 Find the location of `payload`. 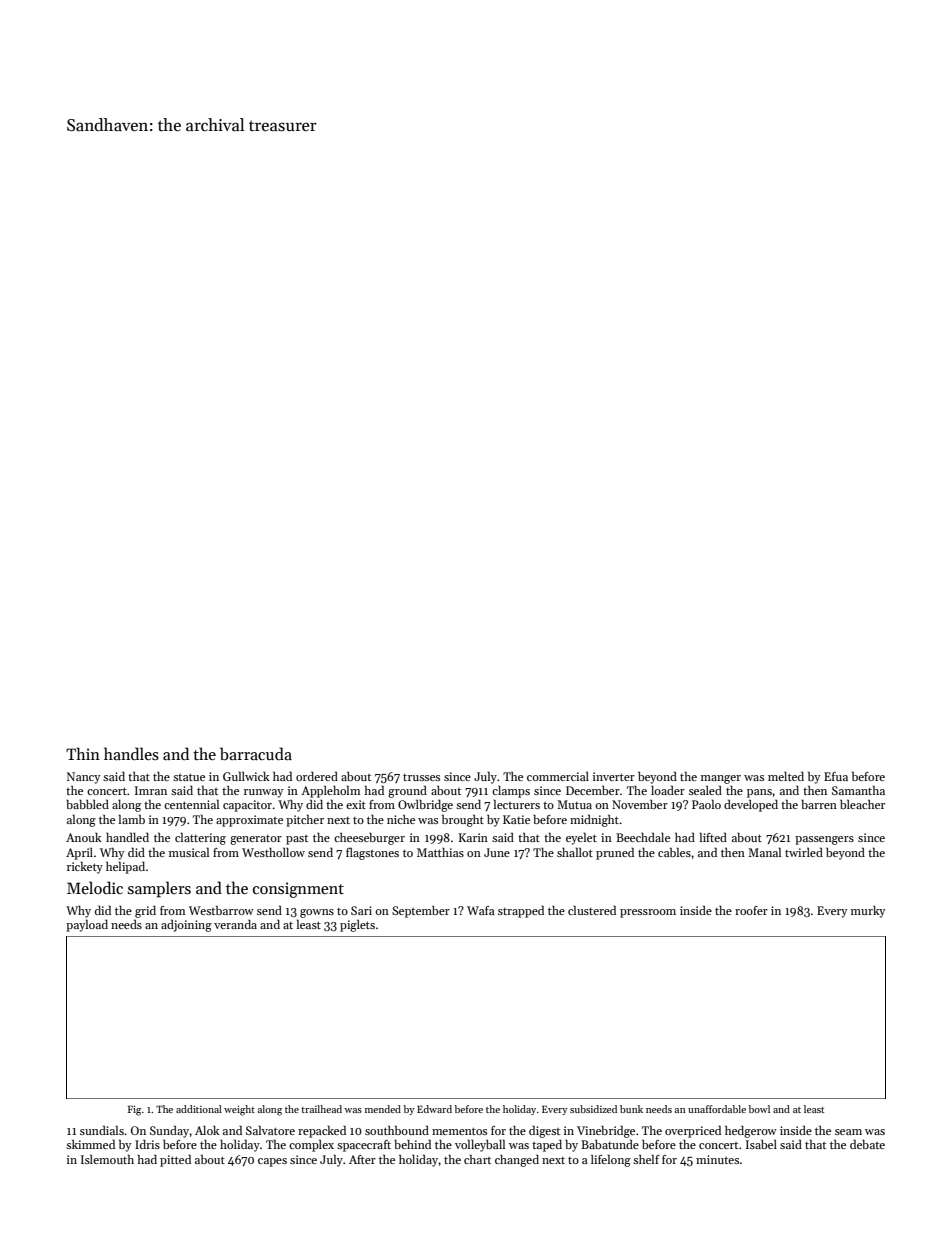

payload is located at coordinates (87, 925).
